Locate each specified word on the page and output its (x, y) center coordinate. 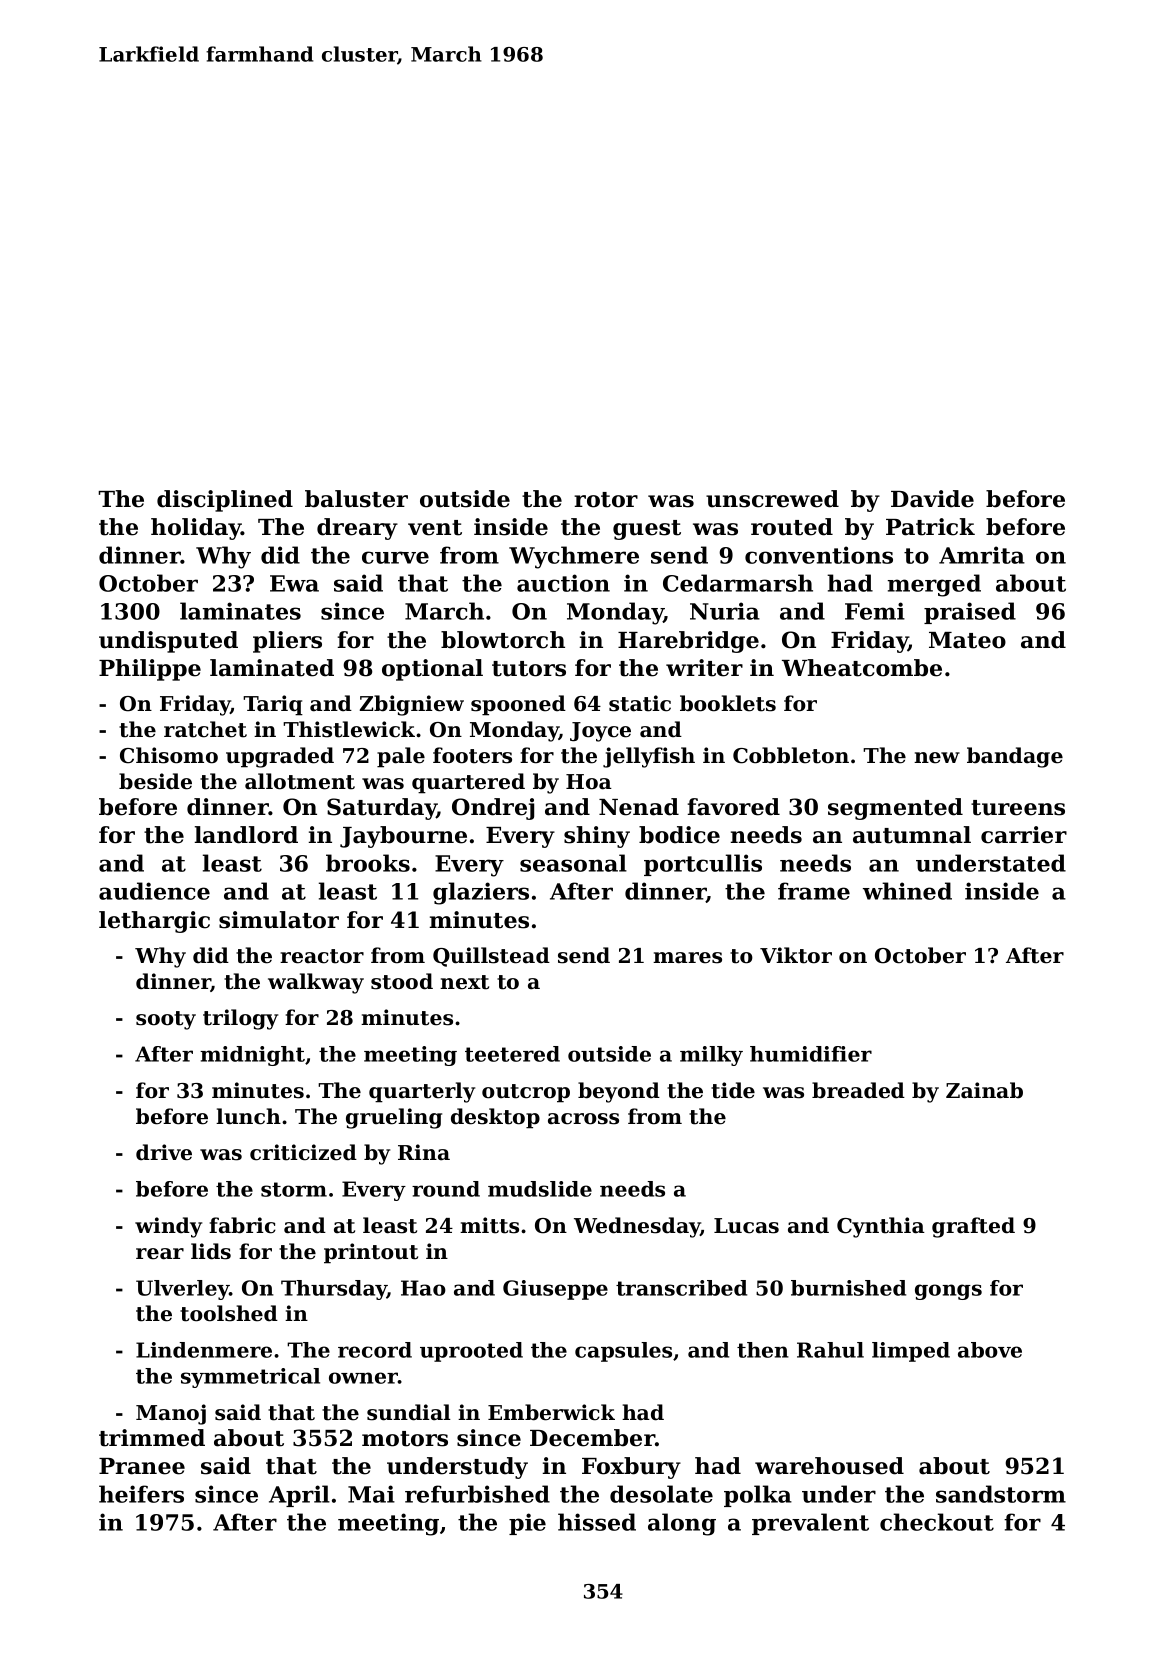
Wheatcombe (862, 668)
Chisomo (169, 755)
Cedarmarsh (738, 583)
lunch (248, 1116)
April (299, 1496)
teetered (512, 1054)
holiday (196, 529)
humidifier (811, 1054)
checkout (937, 1522)
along (682, 1524)
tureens (1018, 808)
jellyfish (649, 757)
